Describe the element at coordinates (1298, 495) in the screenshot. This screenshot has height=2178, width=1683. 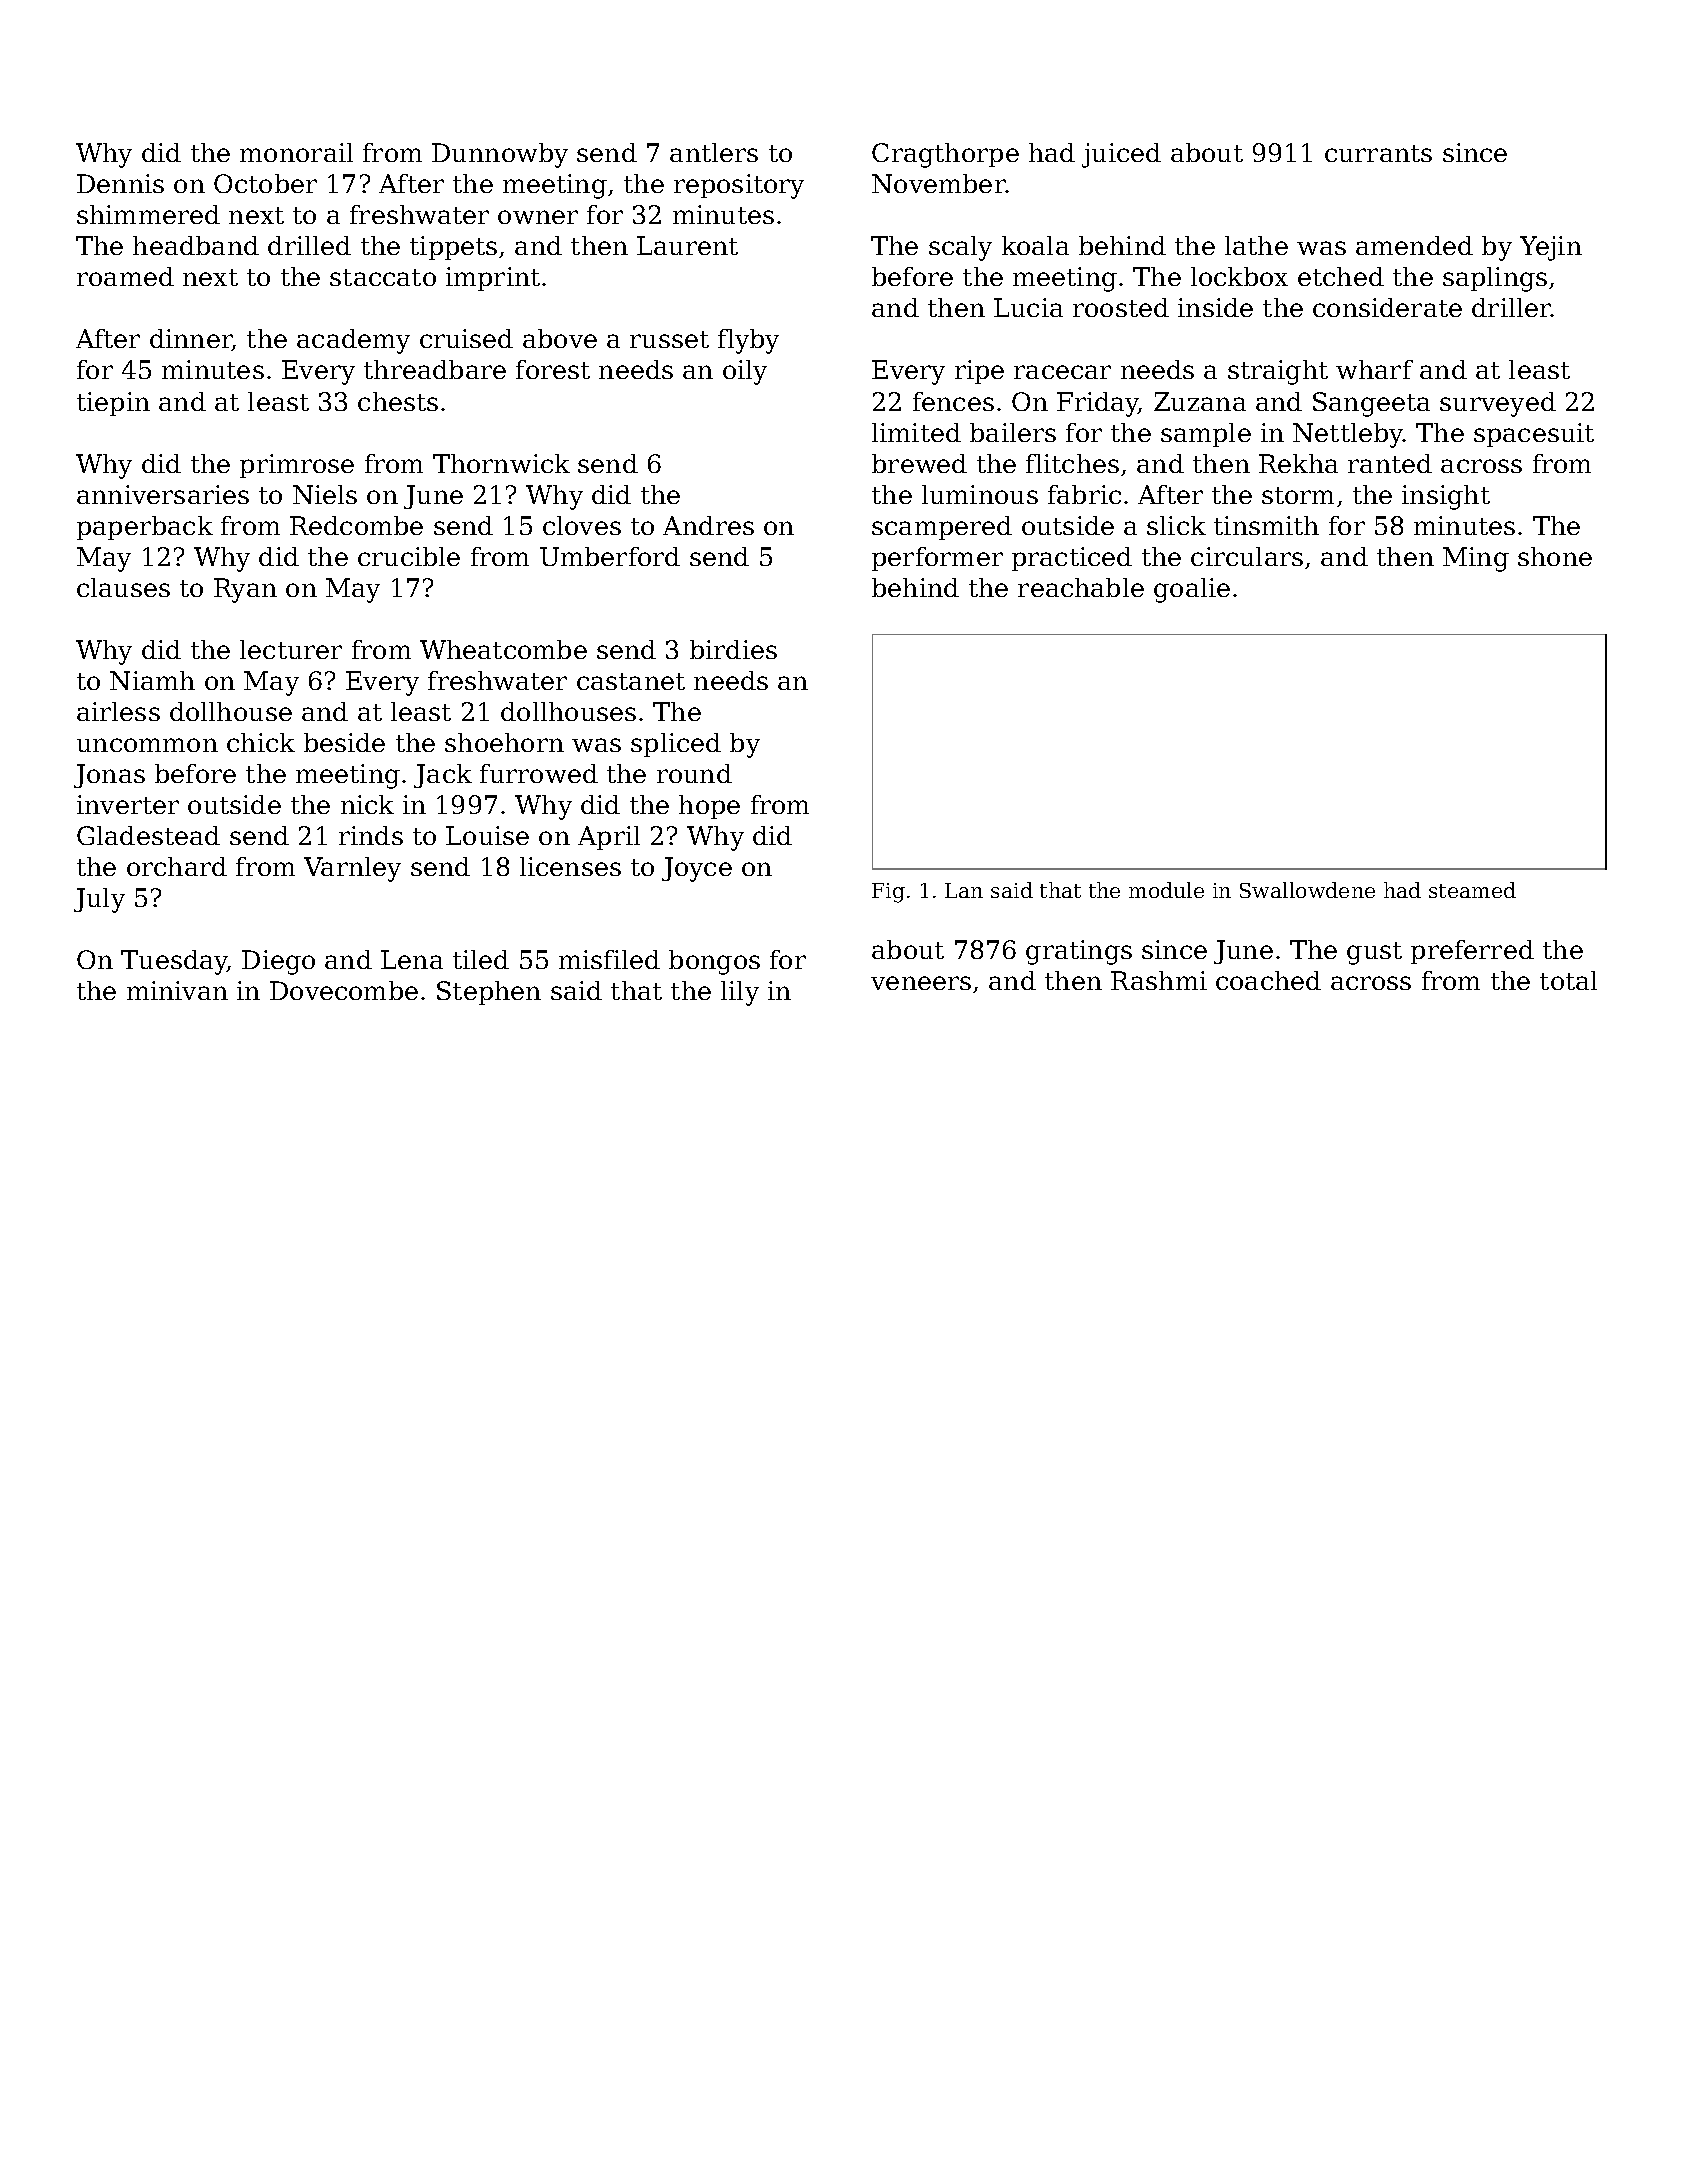
I see `storm` at that location.
